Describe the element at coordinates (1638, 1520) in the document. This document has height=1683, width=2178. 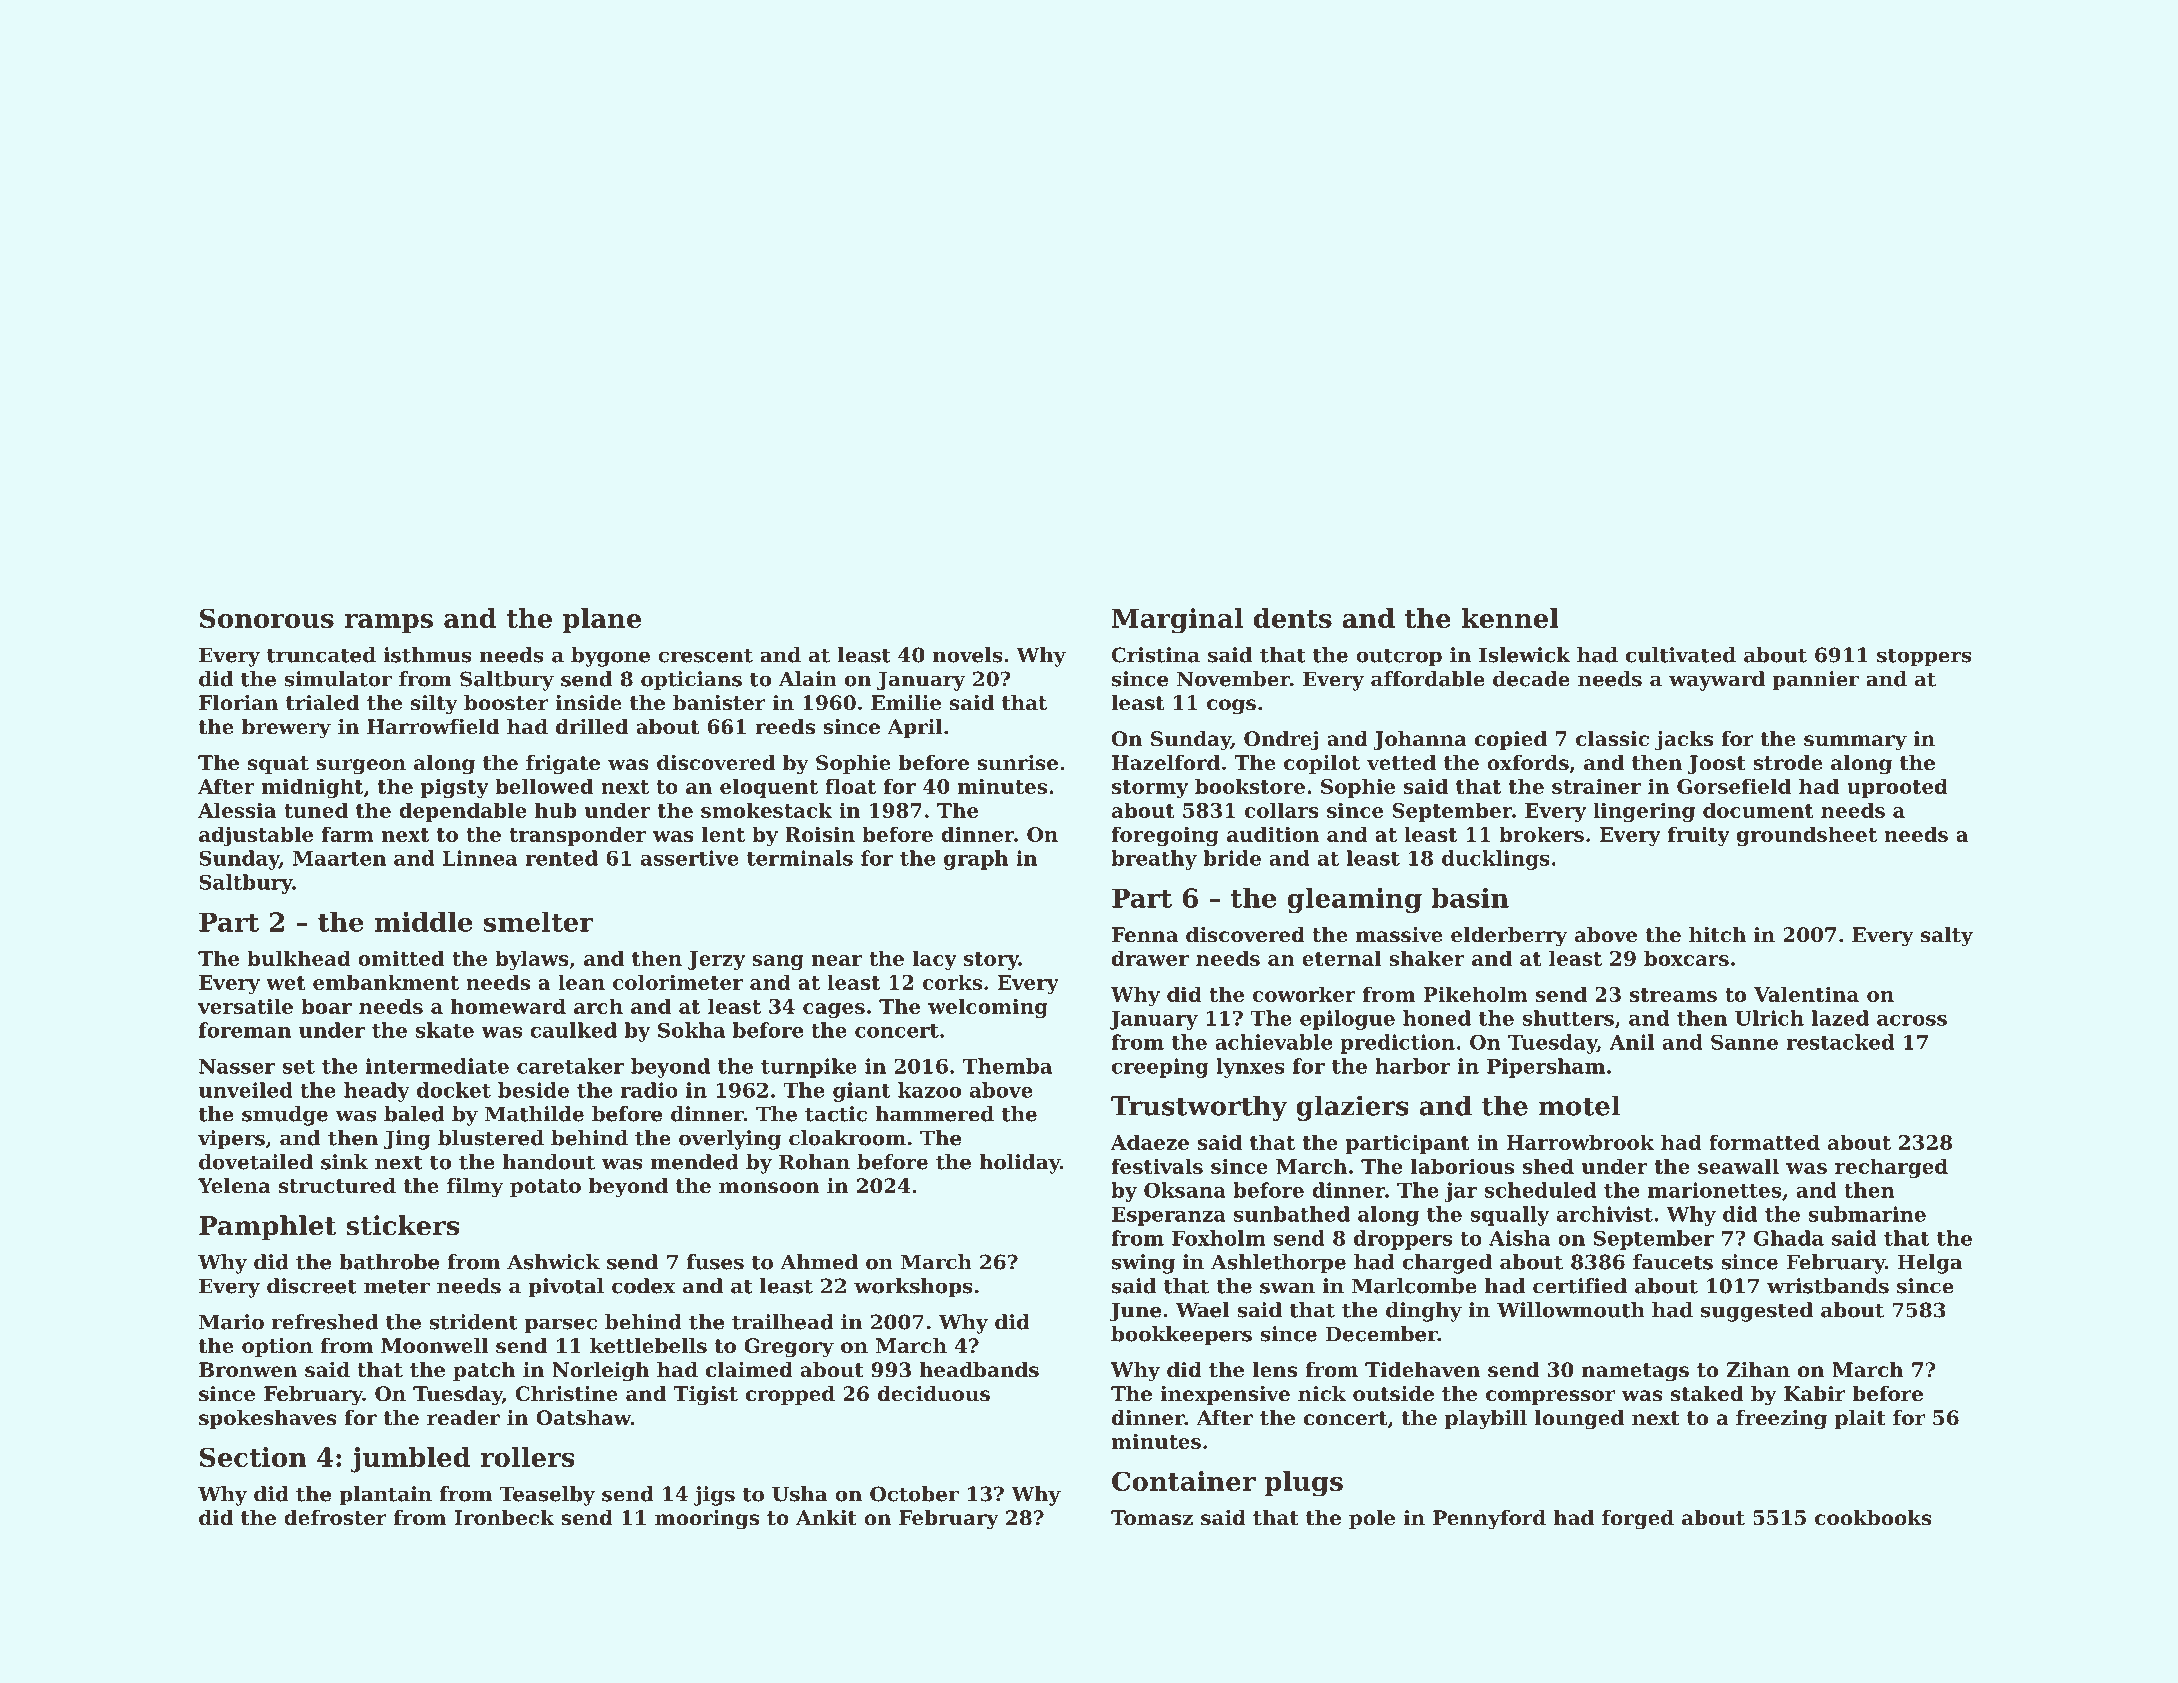
I see `forged` at that location.
